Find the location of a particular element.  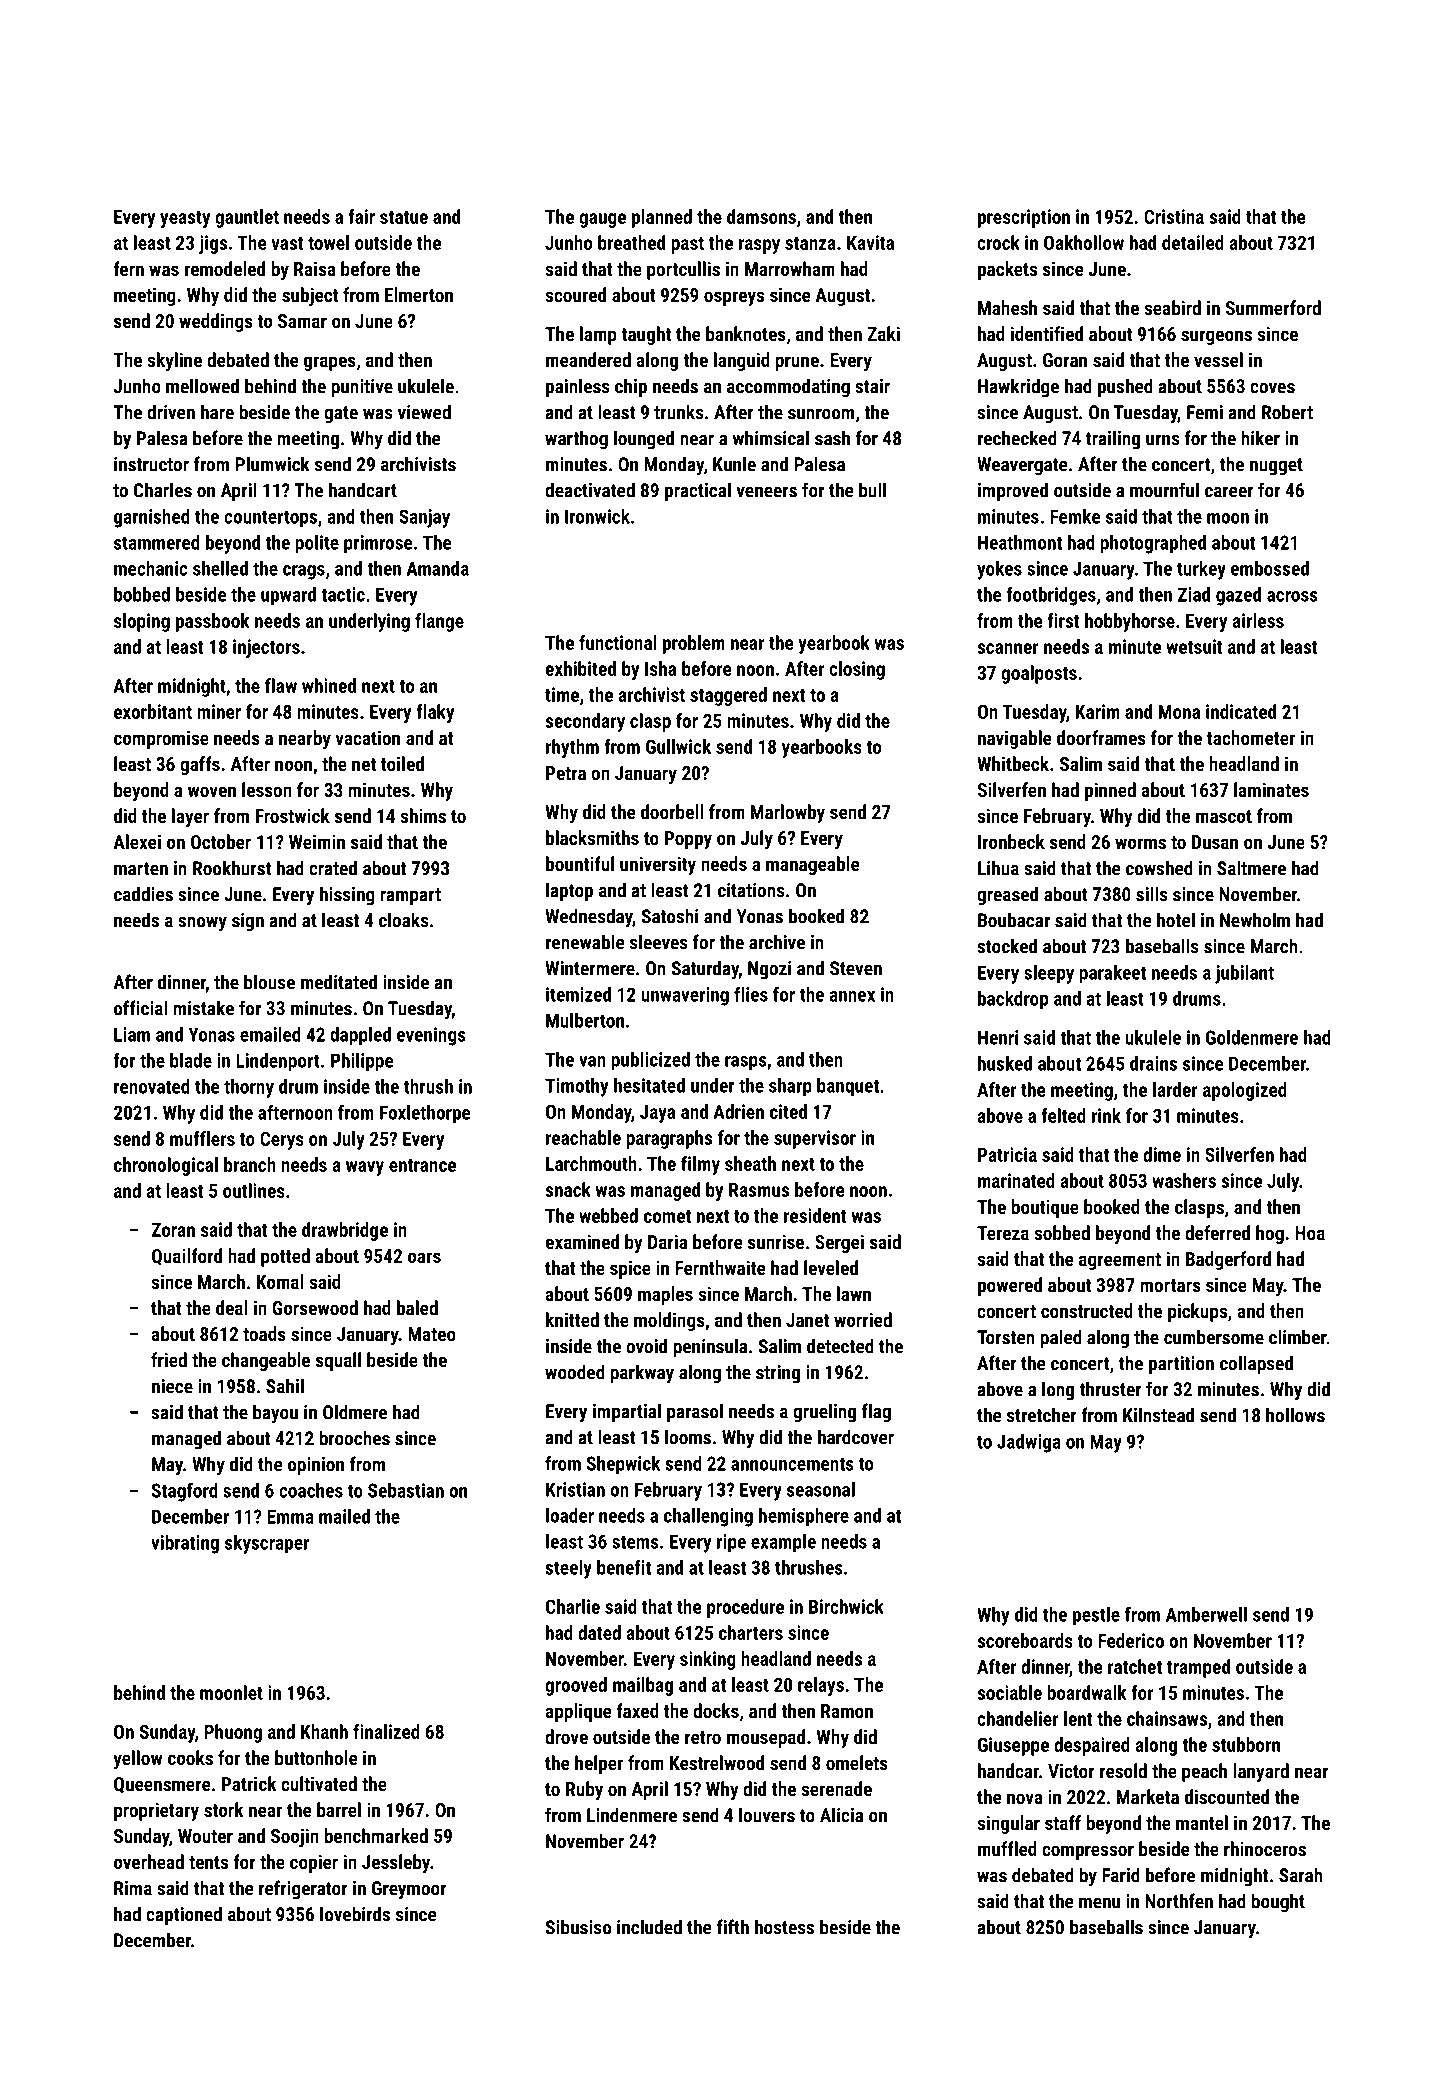

Femi is located at coordinates (1205, 412).
